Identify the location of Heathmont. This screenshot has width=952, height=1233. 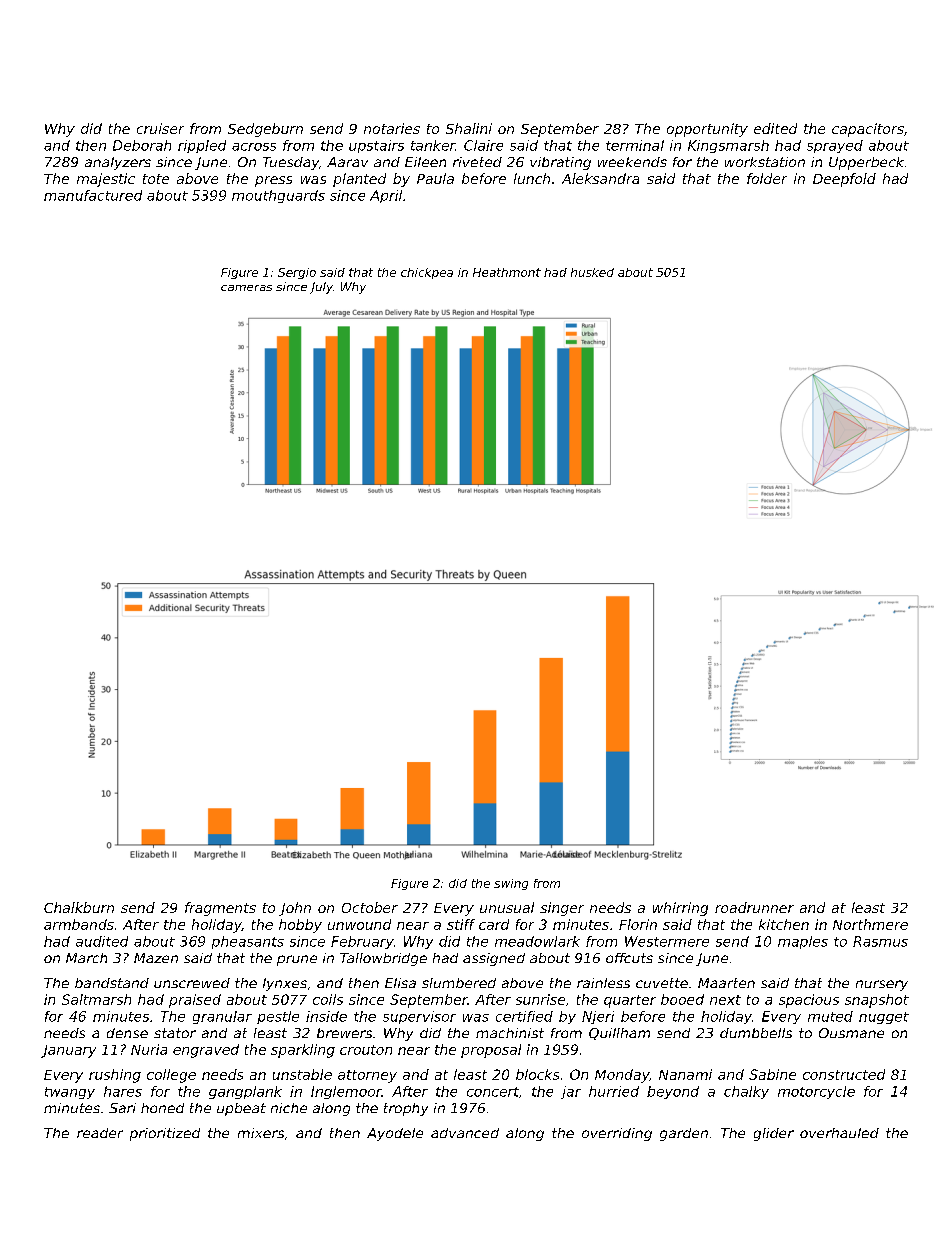
(507, 272).
